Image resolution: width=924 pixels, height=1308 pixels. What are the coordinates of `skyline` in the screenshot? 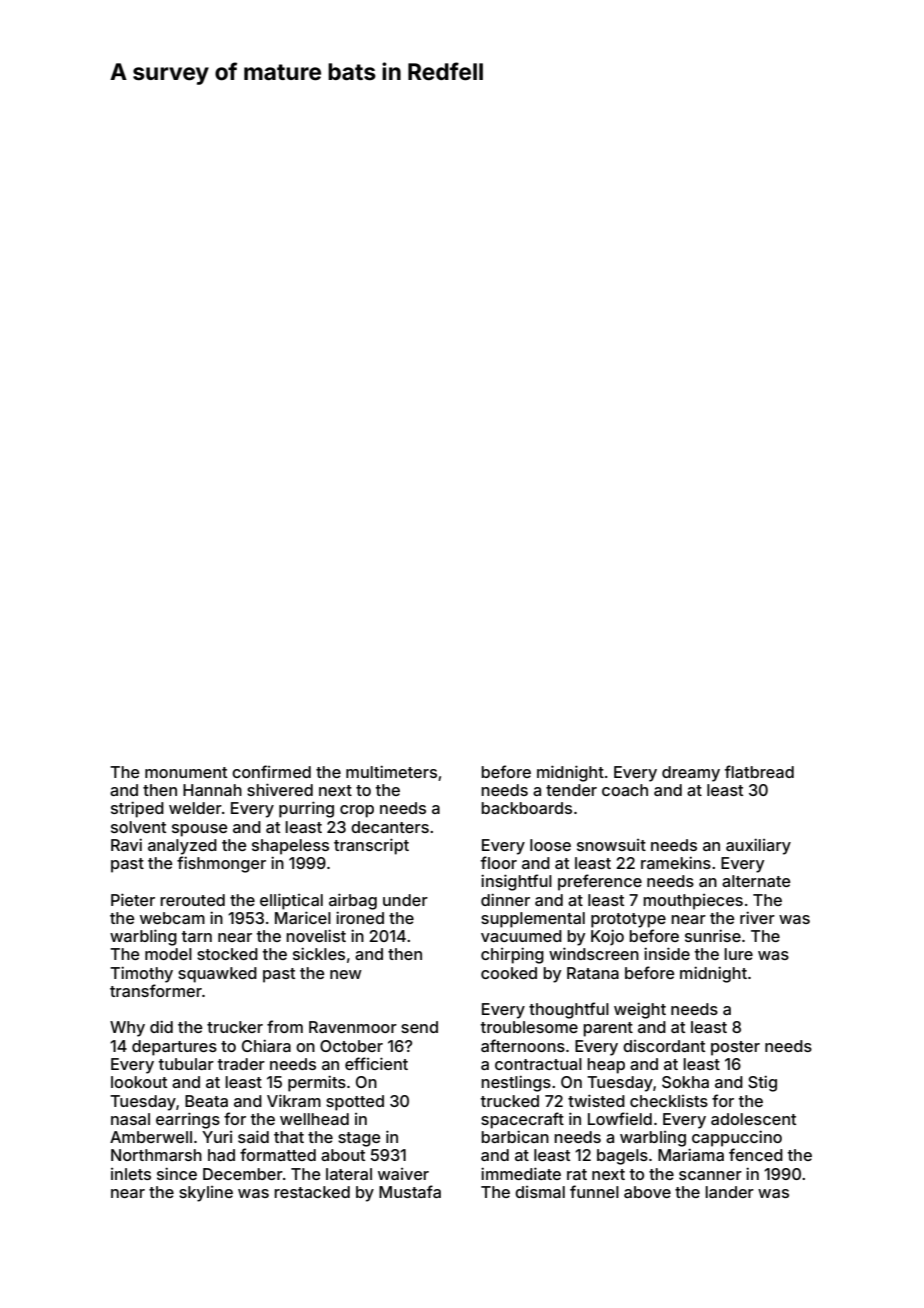 It's located at (206, 1194).
